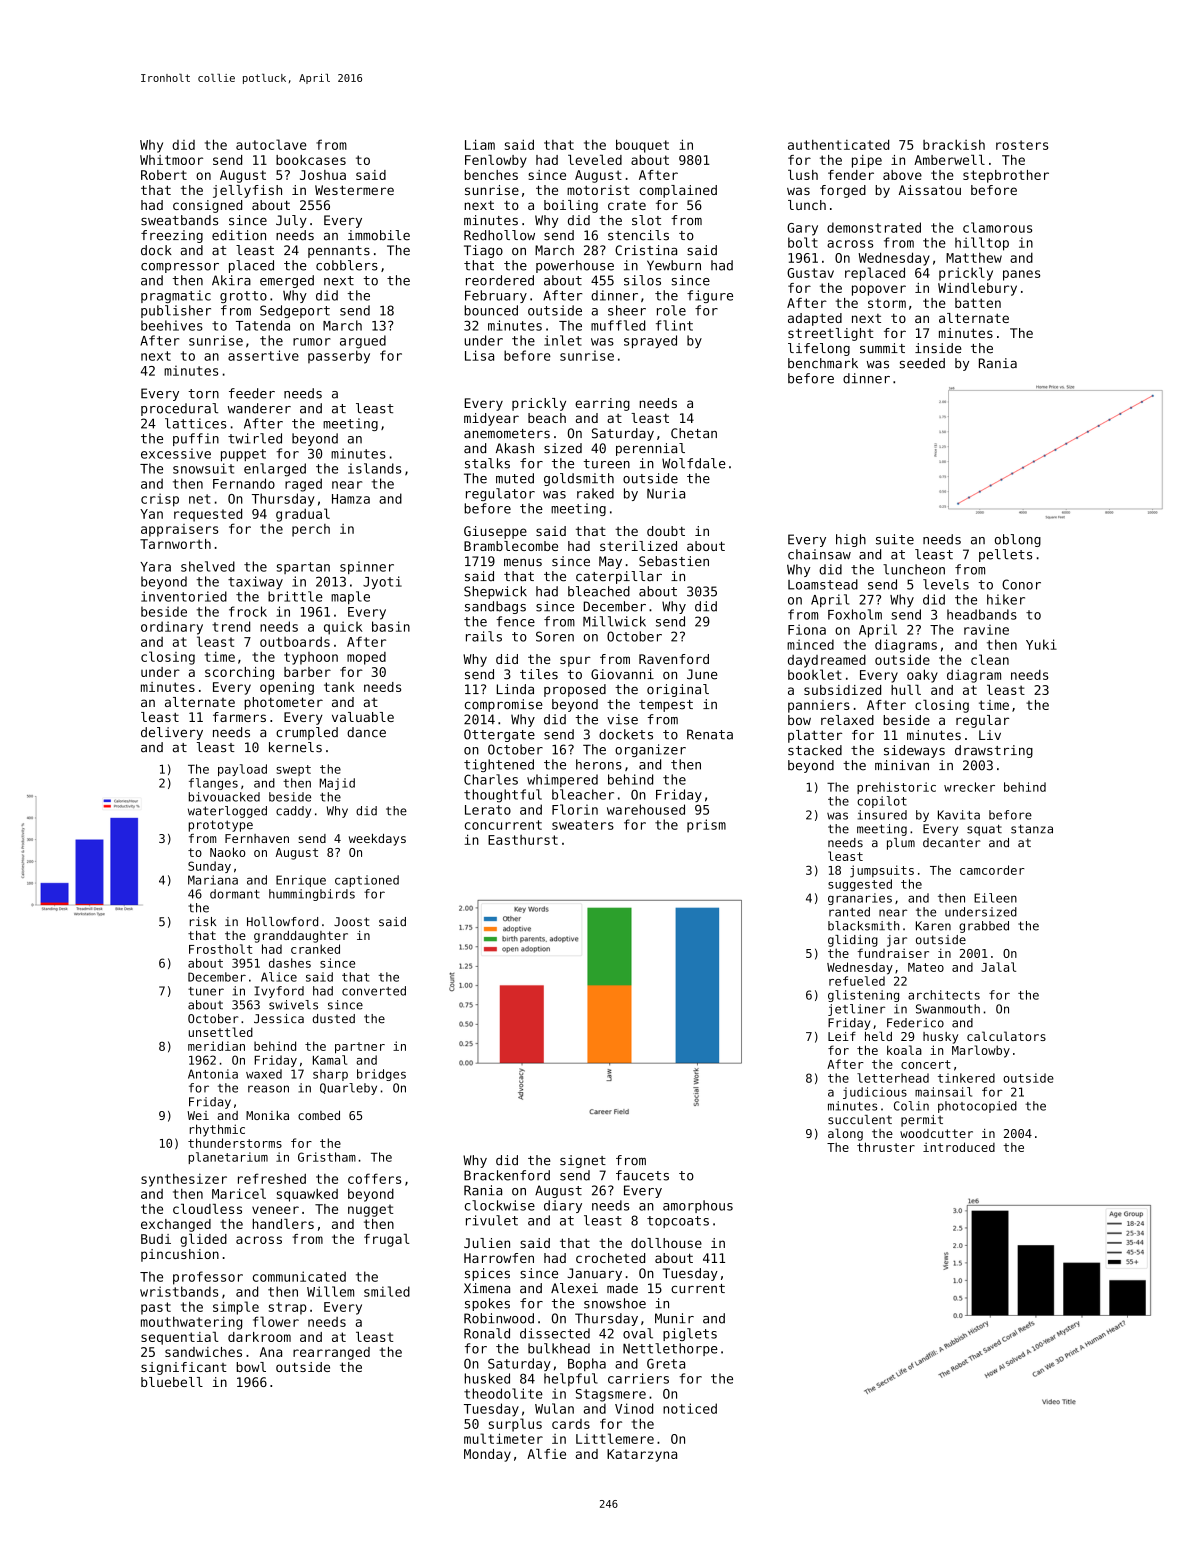  Describe the element at coordinates (347, 265) in the image. I see `cobblers` at that location.
